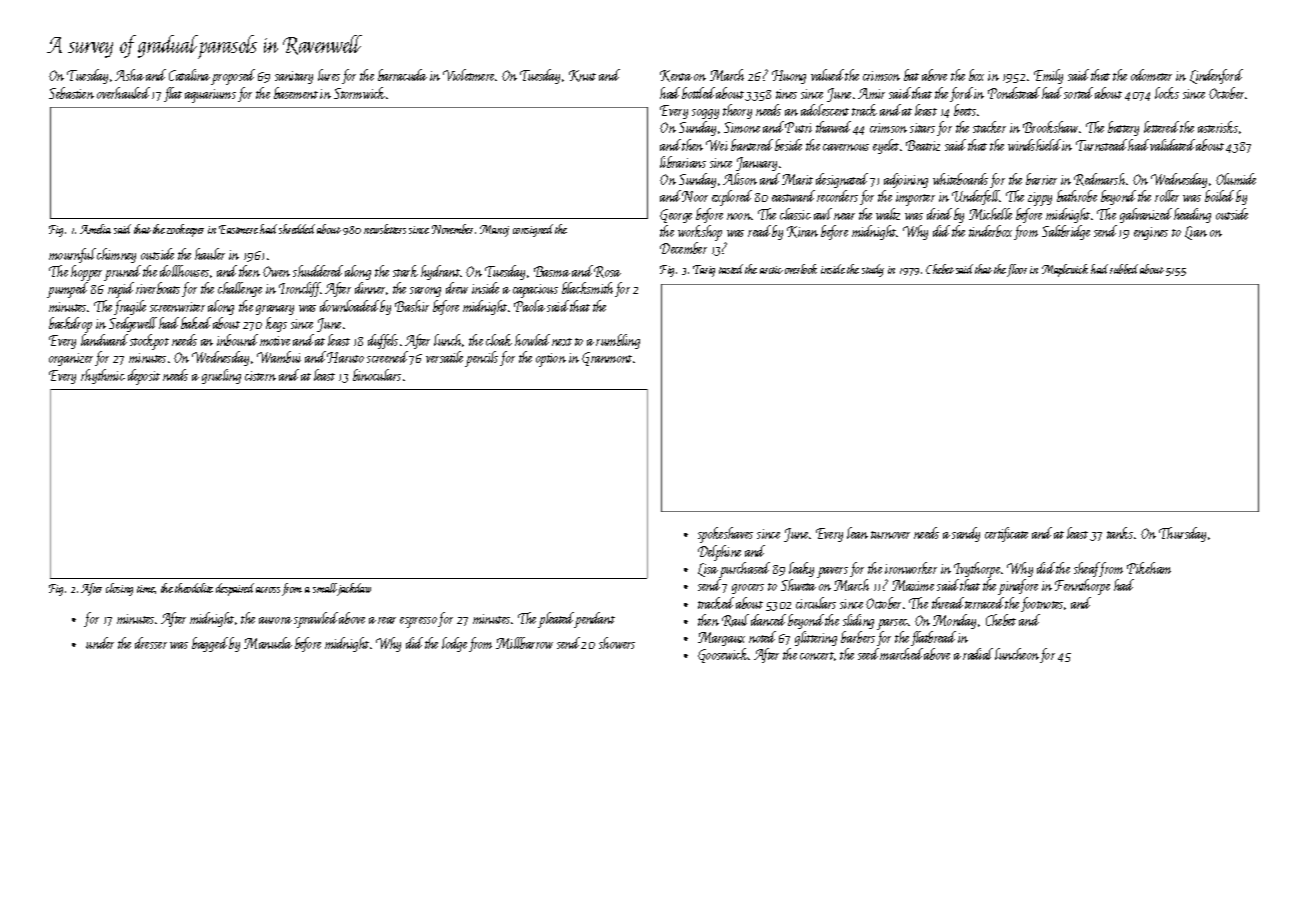 This image has height=924, width=1308. I want to click on lean, so click(857, 533).
